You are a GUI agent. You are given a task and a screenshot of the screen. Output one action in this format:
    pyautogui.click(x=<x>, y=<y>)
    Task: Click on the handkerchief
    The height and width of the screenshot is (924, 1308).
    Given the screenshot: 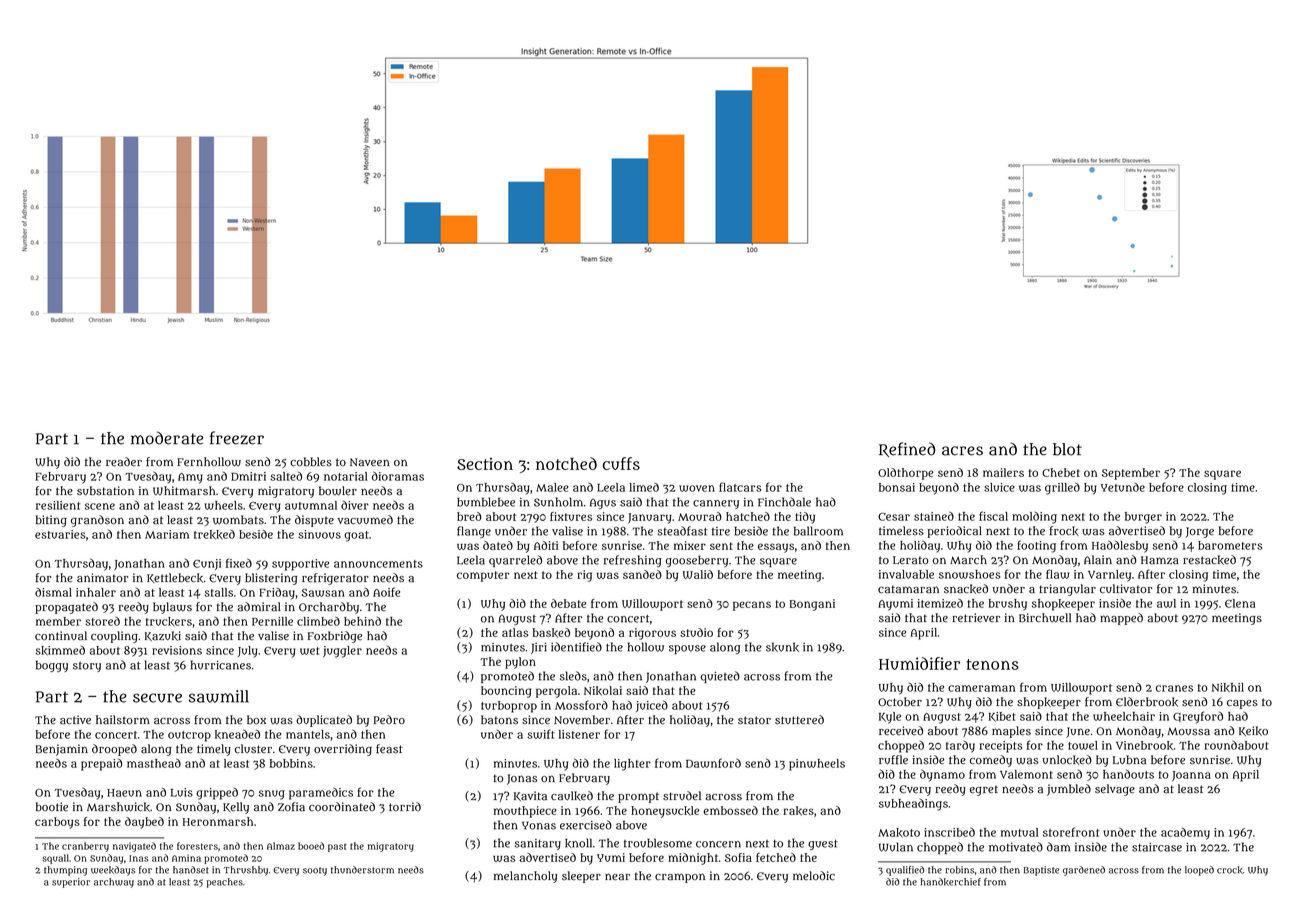 What is the action you would take?
    pyautogui.click(x=950, y=882)
